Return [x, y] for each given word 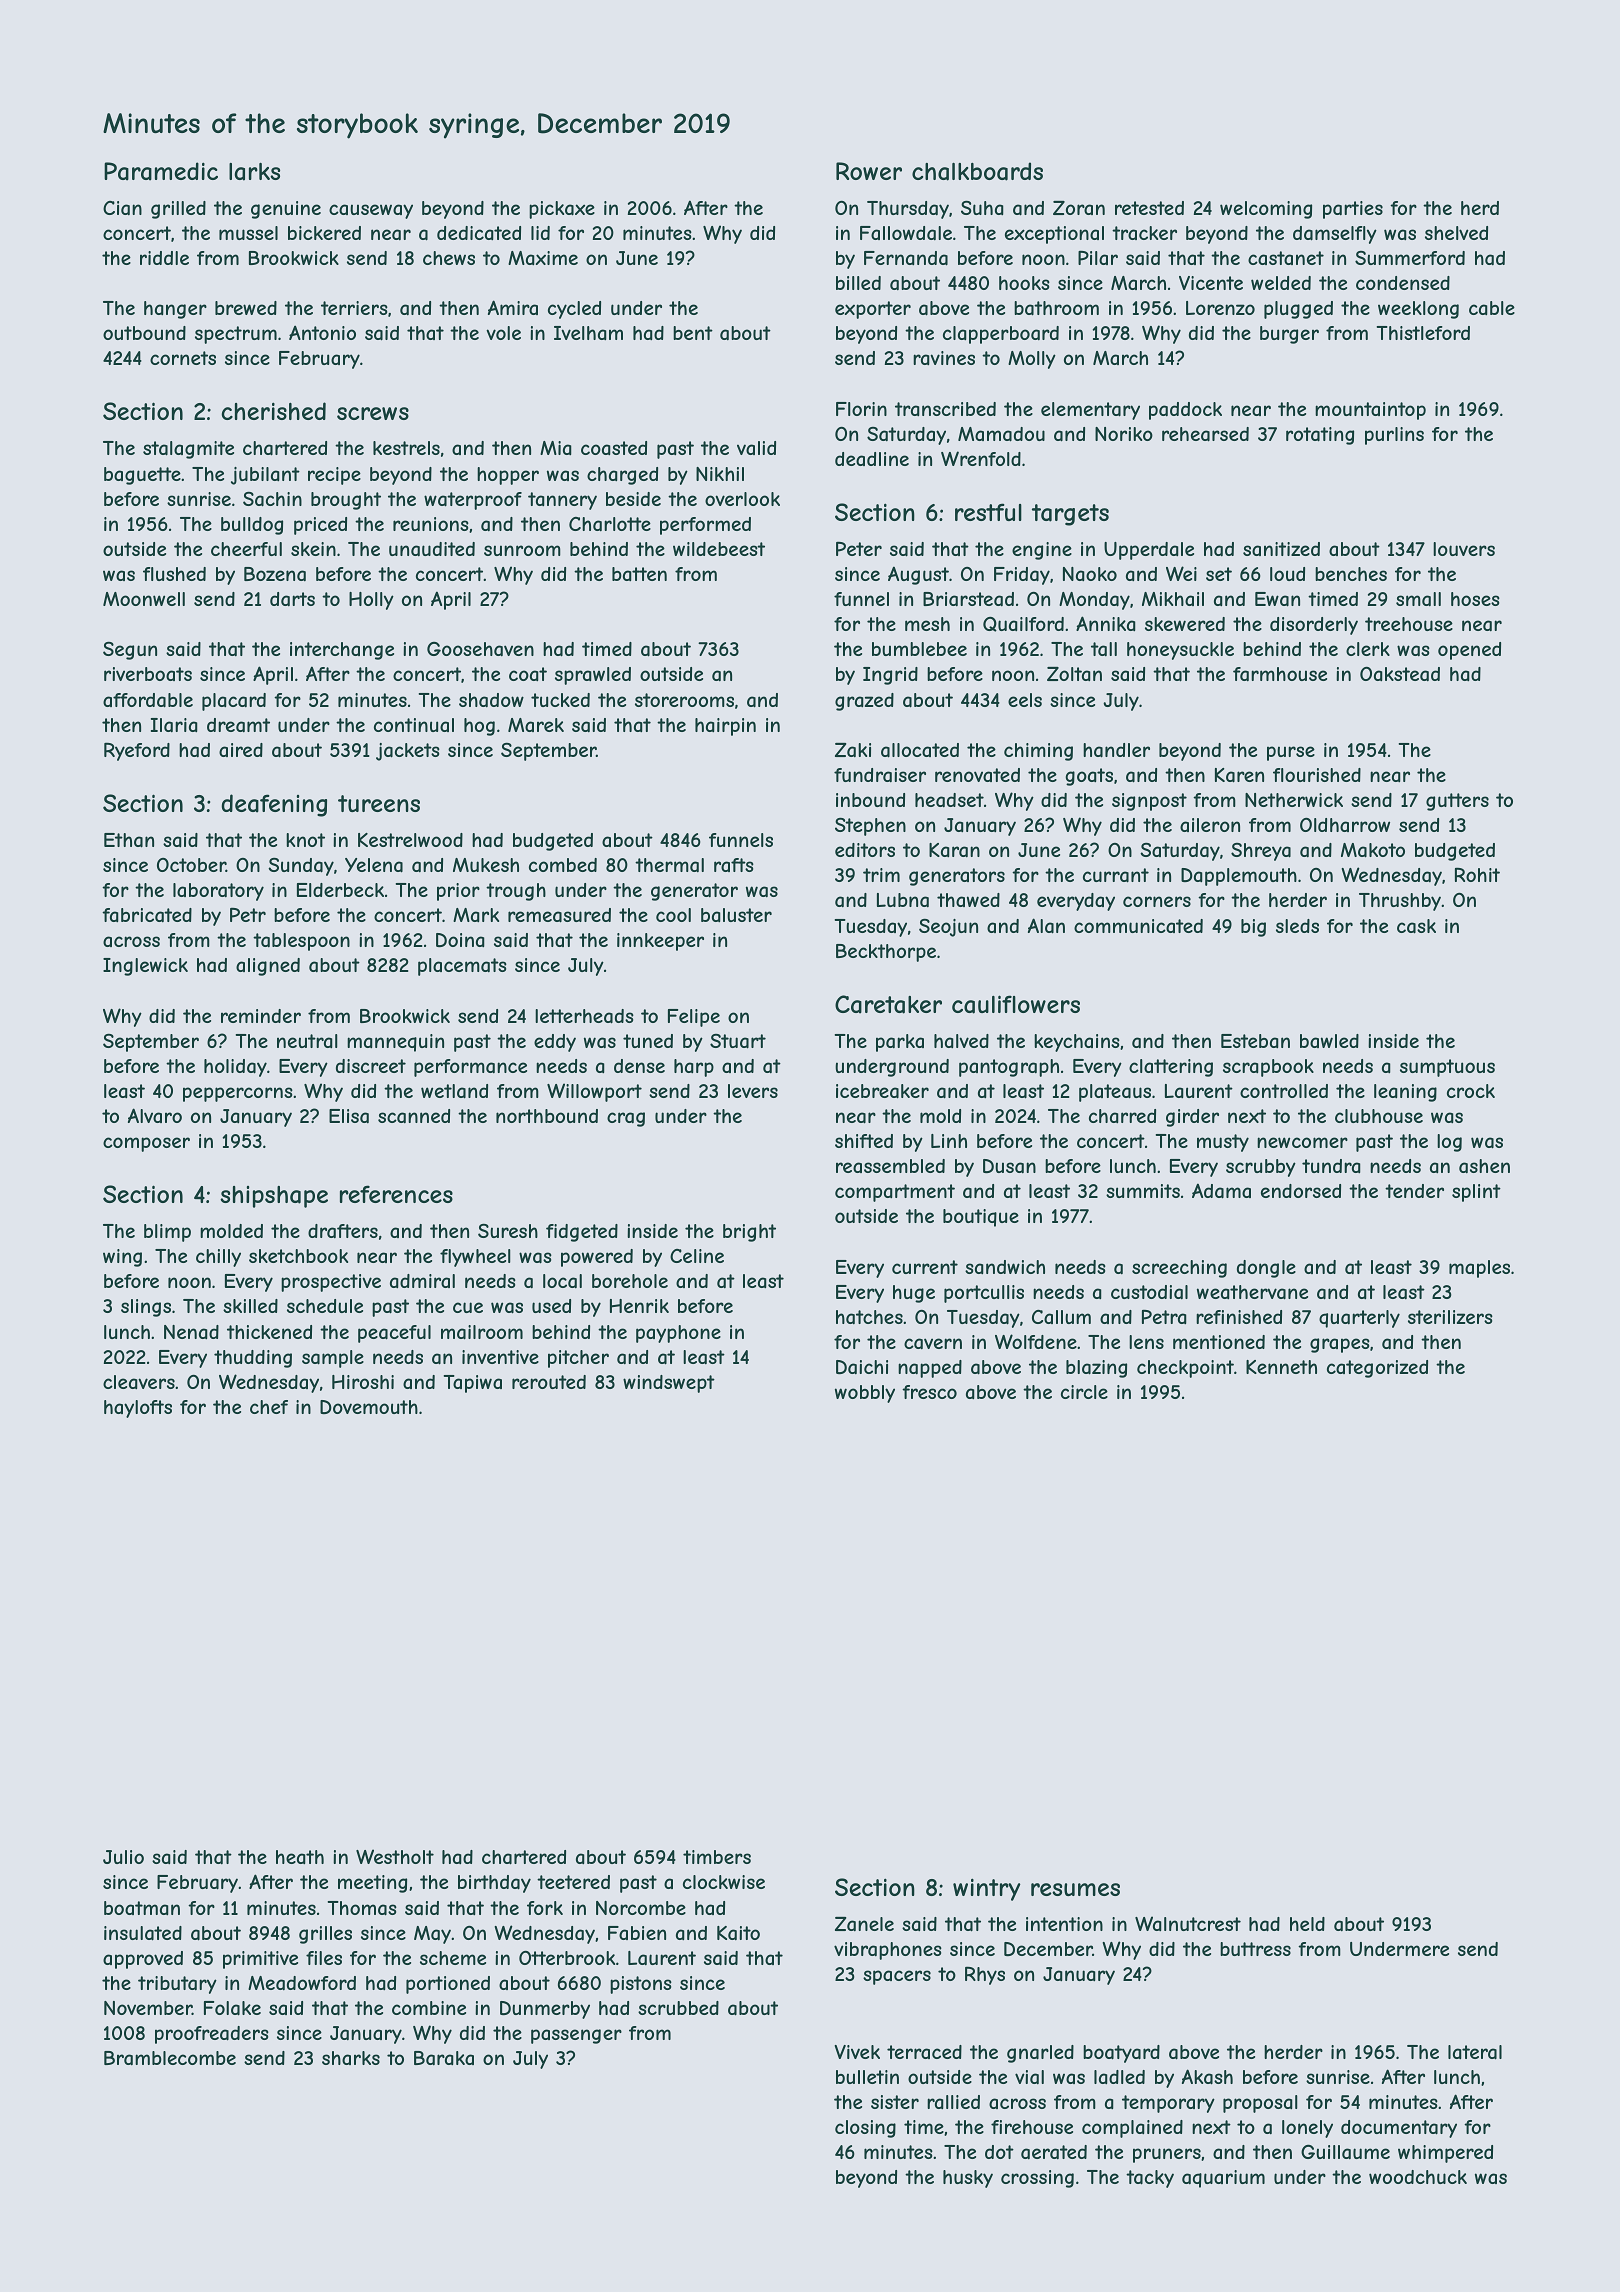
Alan [1046, 926]
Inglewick [145, 967]
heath [300, 1857]
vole [503, 333]
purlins [1394, 436]
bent [693, 333]
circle [1084, 1392]
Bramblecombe [170, 2058]
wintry [986, 1889]
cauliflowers [1016, 1004]
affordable [148, 700]
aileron [1210, 825]
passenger [576, 2036]
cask [1416, 926]
